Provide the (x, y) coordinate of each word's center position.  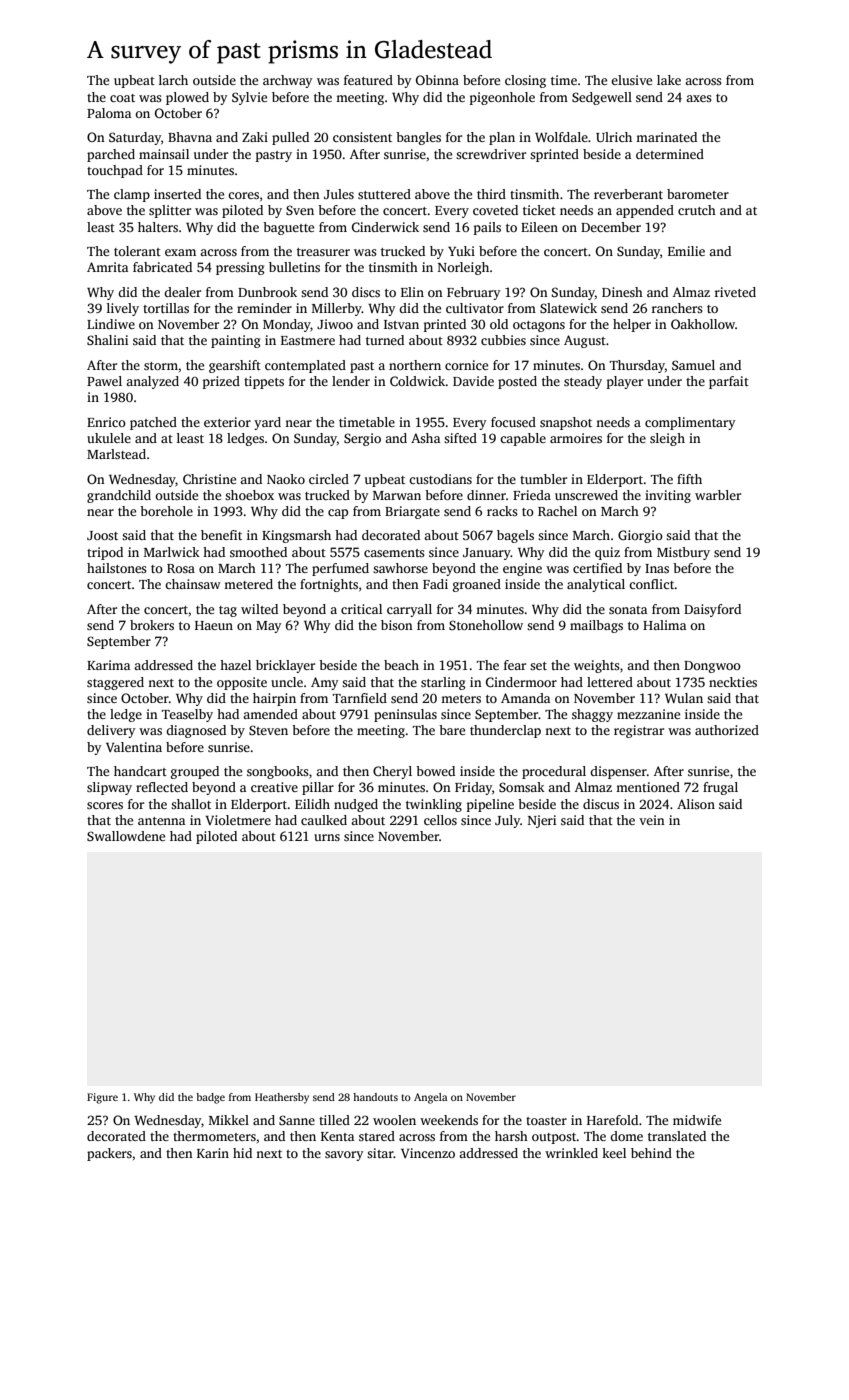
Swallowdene (126, 836)
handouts (375, 1097)
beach (401, 665)
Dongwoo (712, 667)
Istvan (401, 324)
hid (242, 1153)
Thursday (637, 366)
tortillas (166, 308)
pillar (318, 788)
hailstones (117, 568)
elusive (631, 80)
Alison (696, 804)
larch (173, 80)
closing (525, 81)
